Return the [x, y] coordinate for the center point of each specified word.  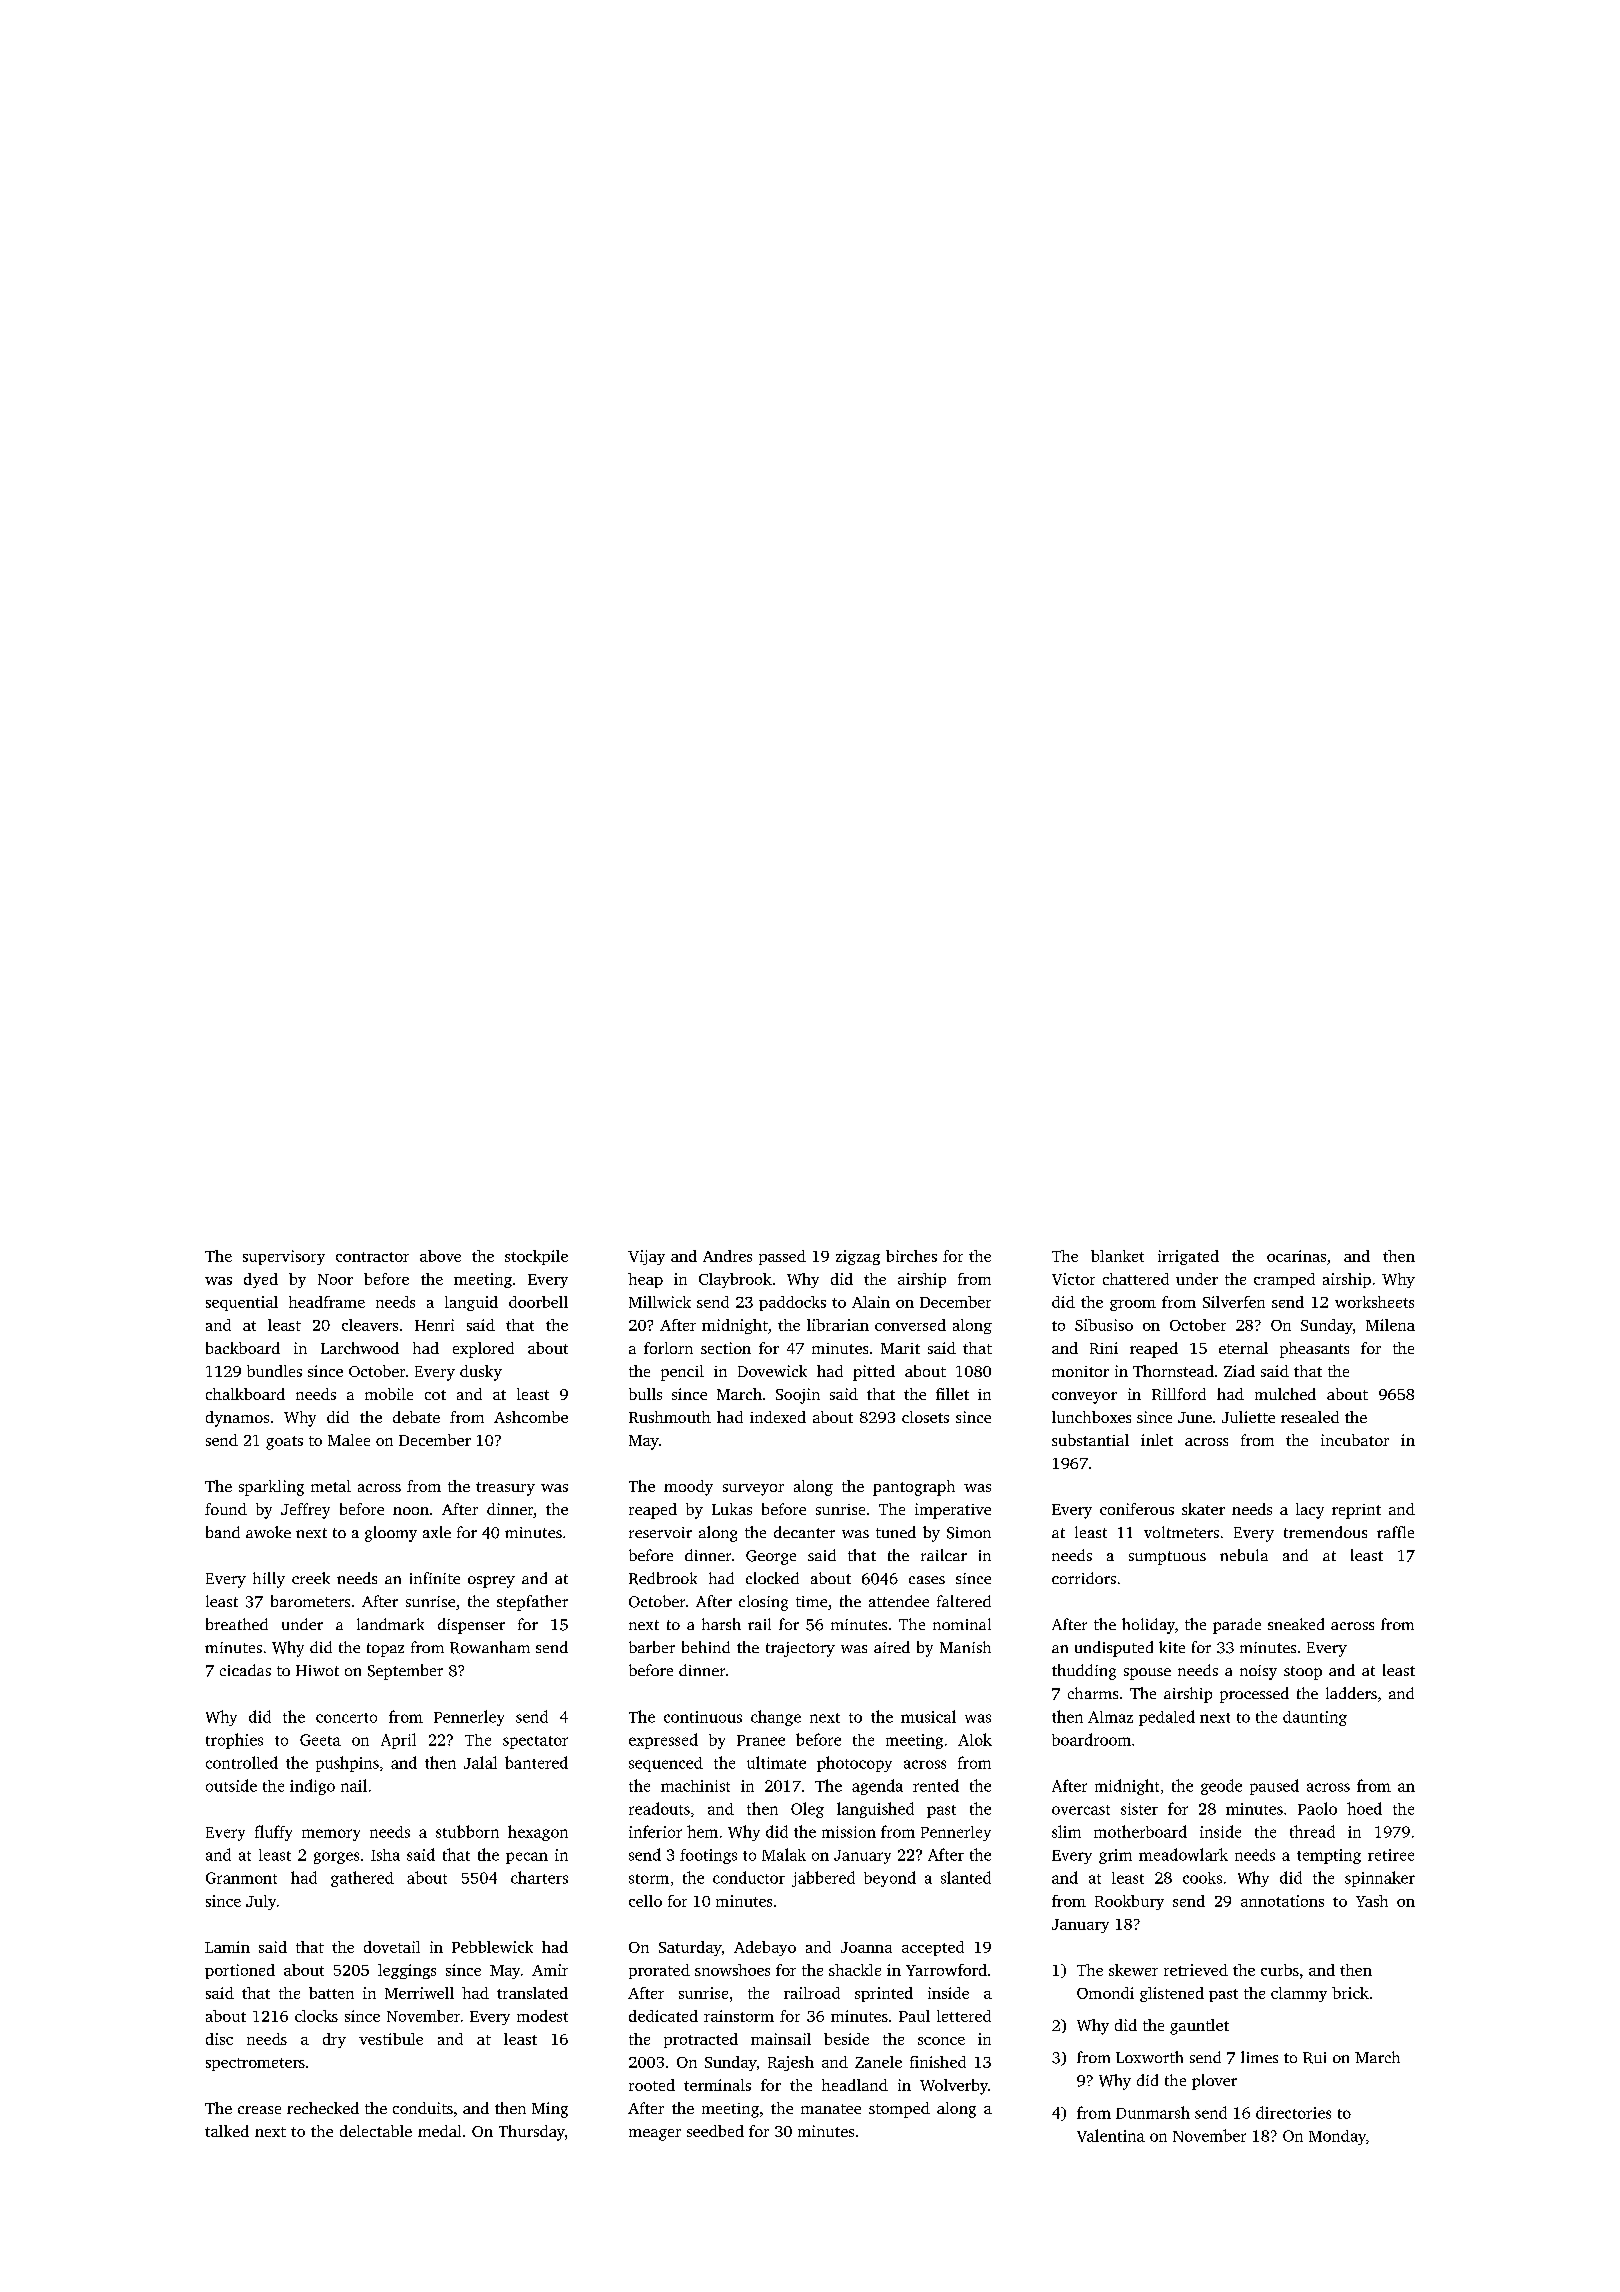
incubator [1355, 1440]
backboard [243, 1348]
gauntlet [1199, 2027]
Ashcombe [531, 1417]
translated [532, 1993]
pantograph [914, 1488]
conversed [910, 1325]
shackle [855, 1970]
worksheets [1374, 1302]
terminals [717, 2085]
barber [652, 1647]
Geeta [320, 1740]
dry [334, 2040]
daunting [1315, 1718]
